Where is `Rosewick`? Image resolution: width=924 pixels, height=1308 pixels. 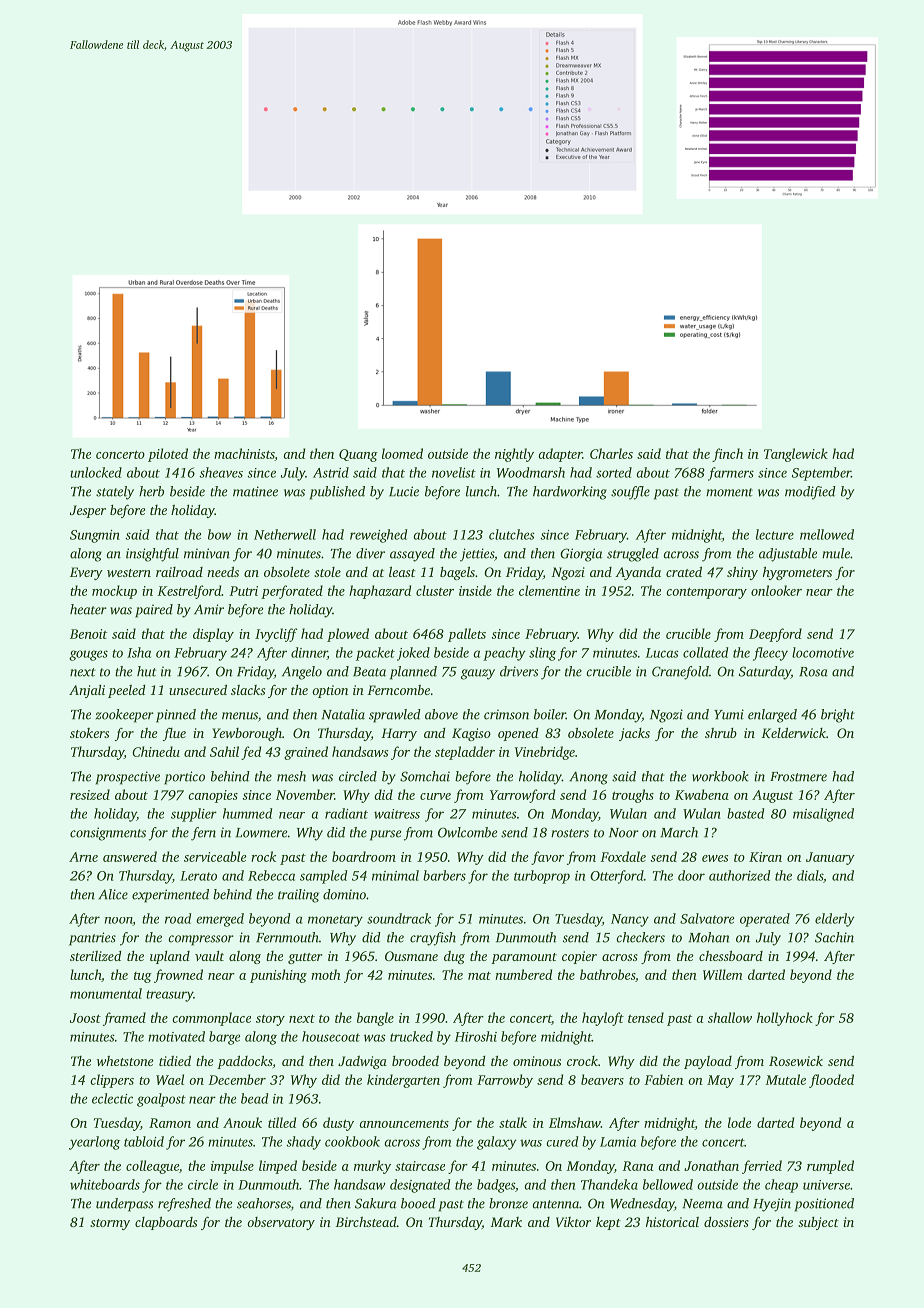
Rosewick is located at coordinates (796, 1061).
